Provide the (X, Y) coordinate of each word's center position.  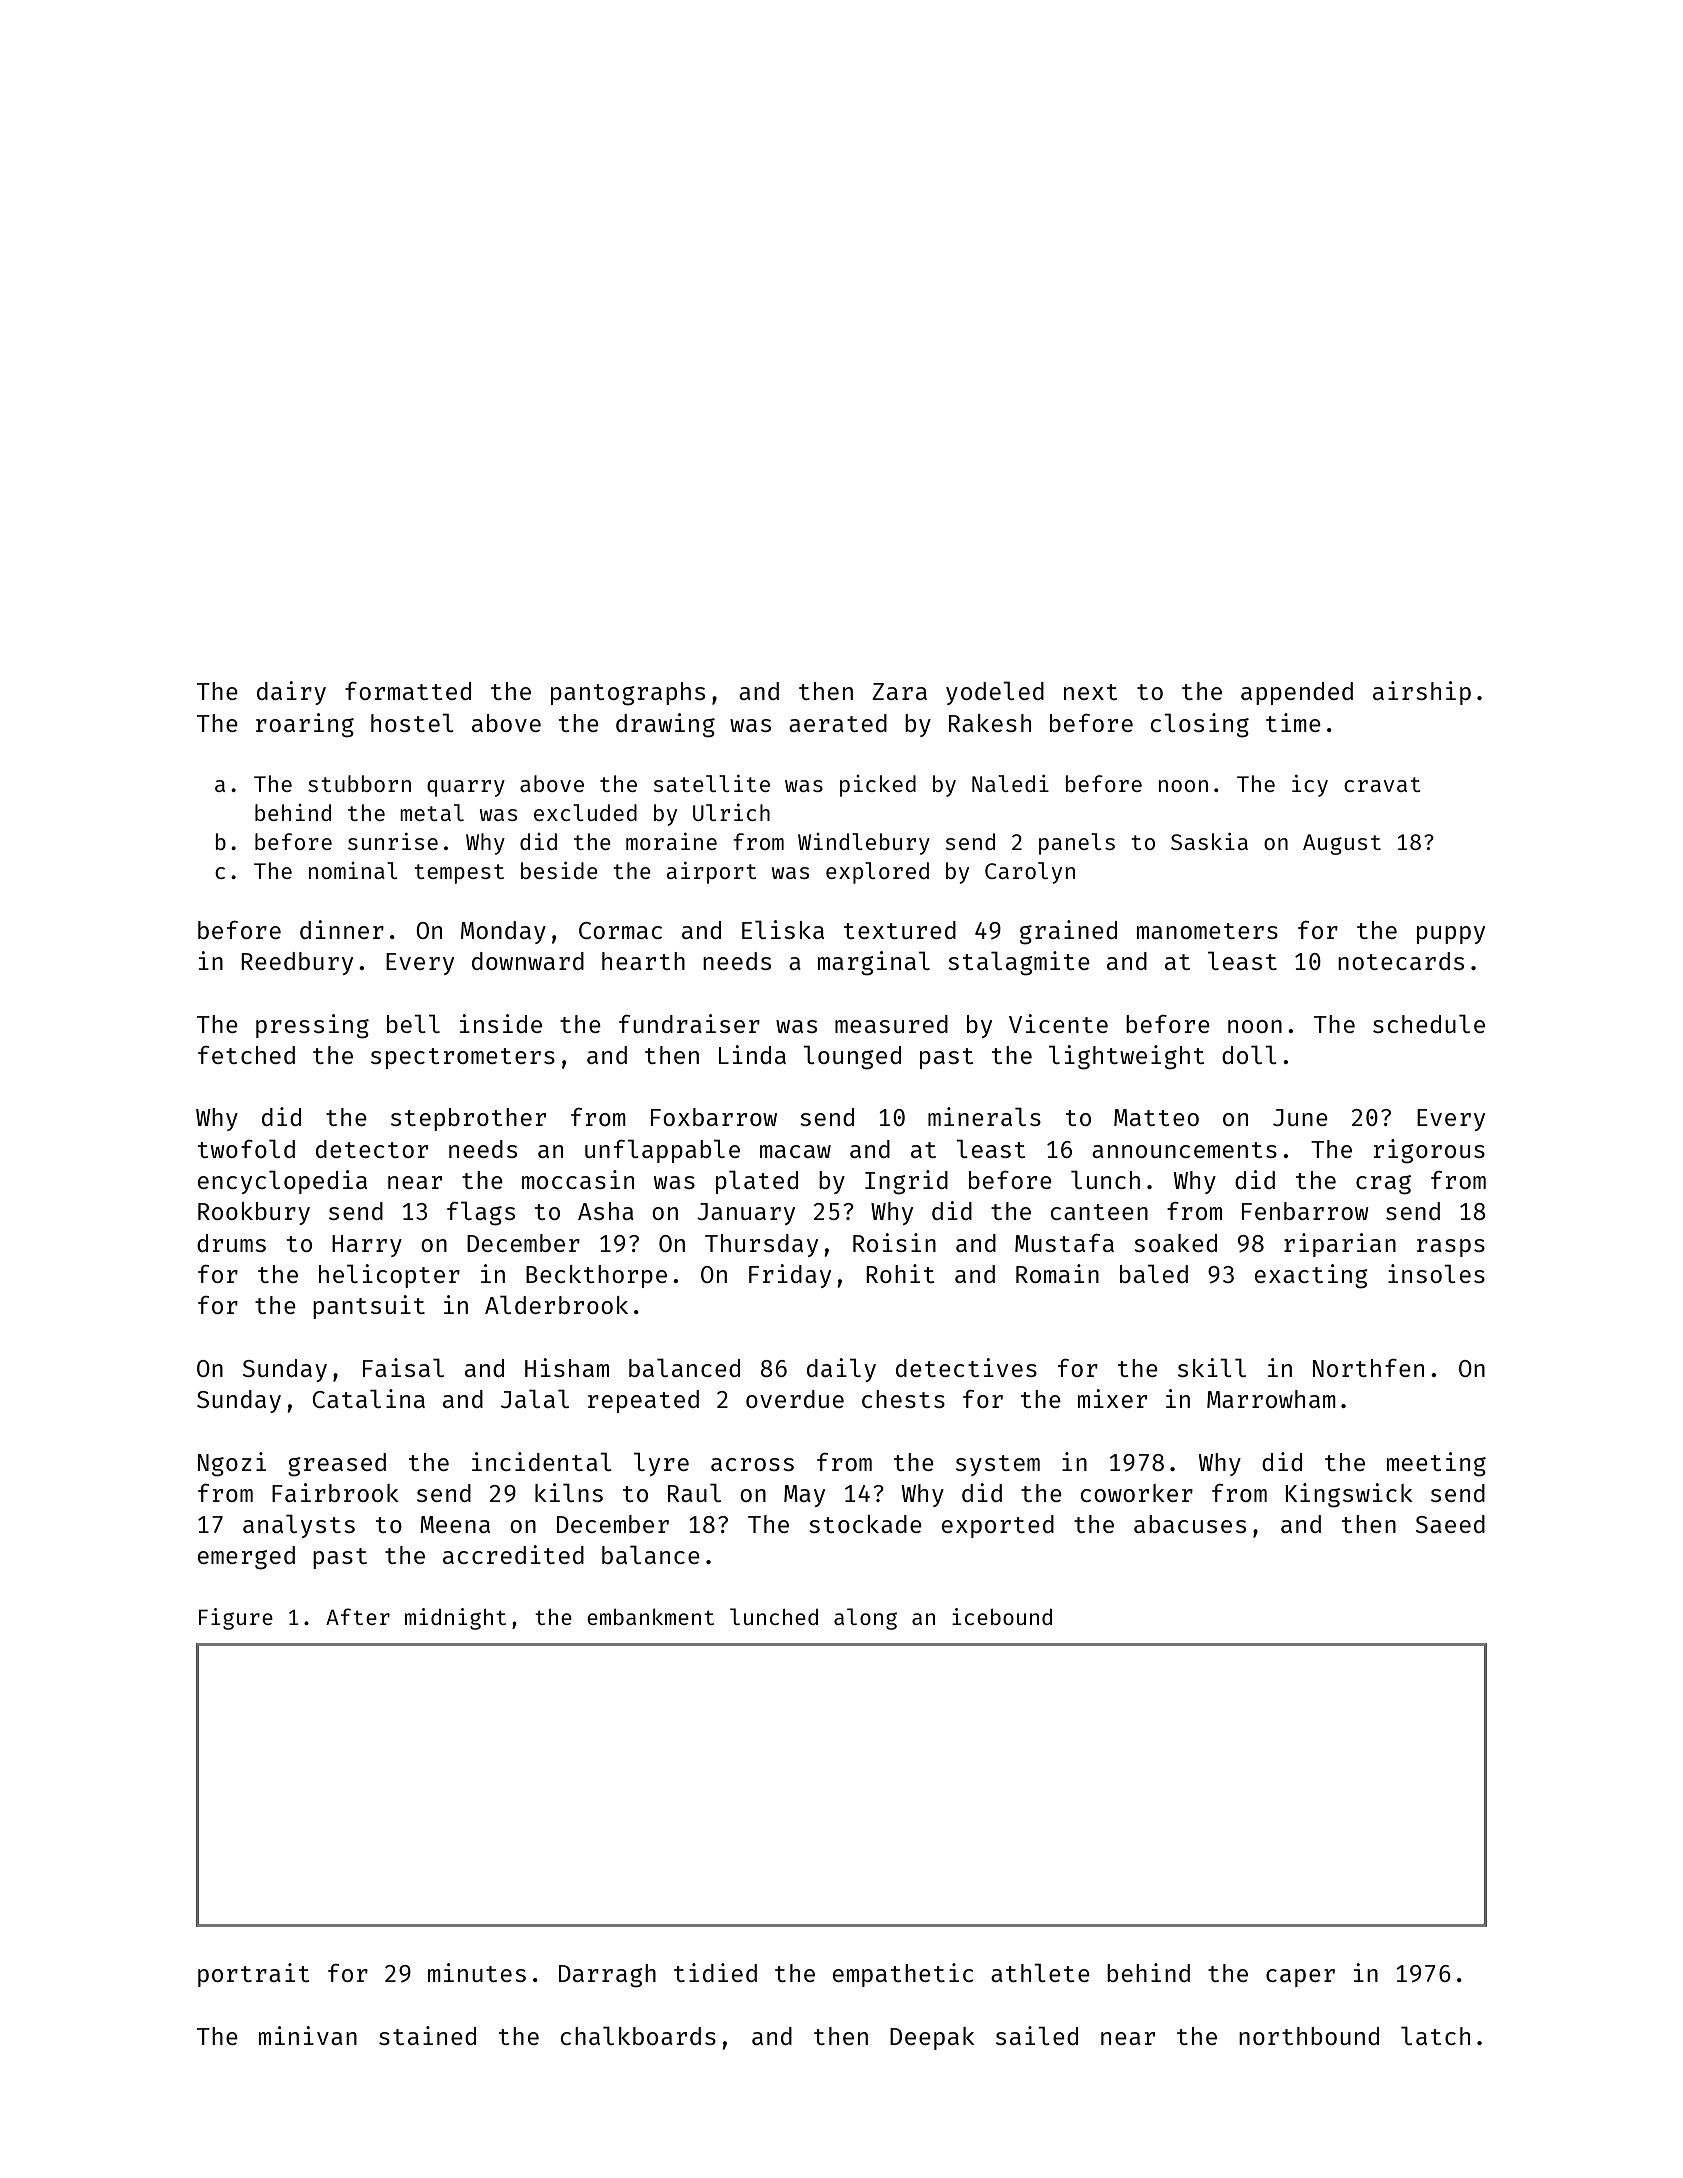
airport (712, 873)
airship (1422, 693)
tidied (715, 1972)
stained (427, 2035)
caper (1300, 1978)
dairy (291, 693)
